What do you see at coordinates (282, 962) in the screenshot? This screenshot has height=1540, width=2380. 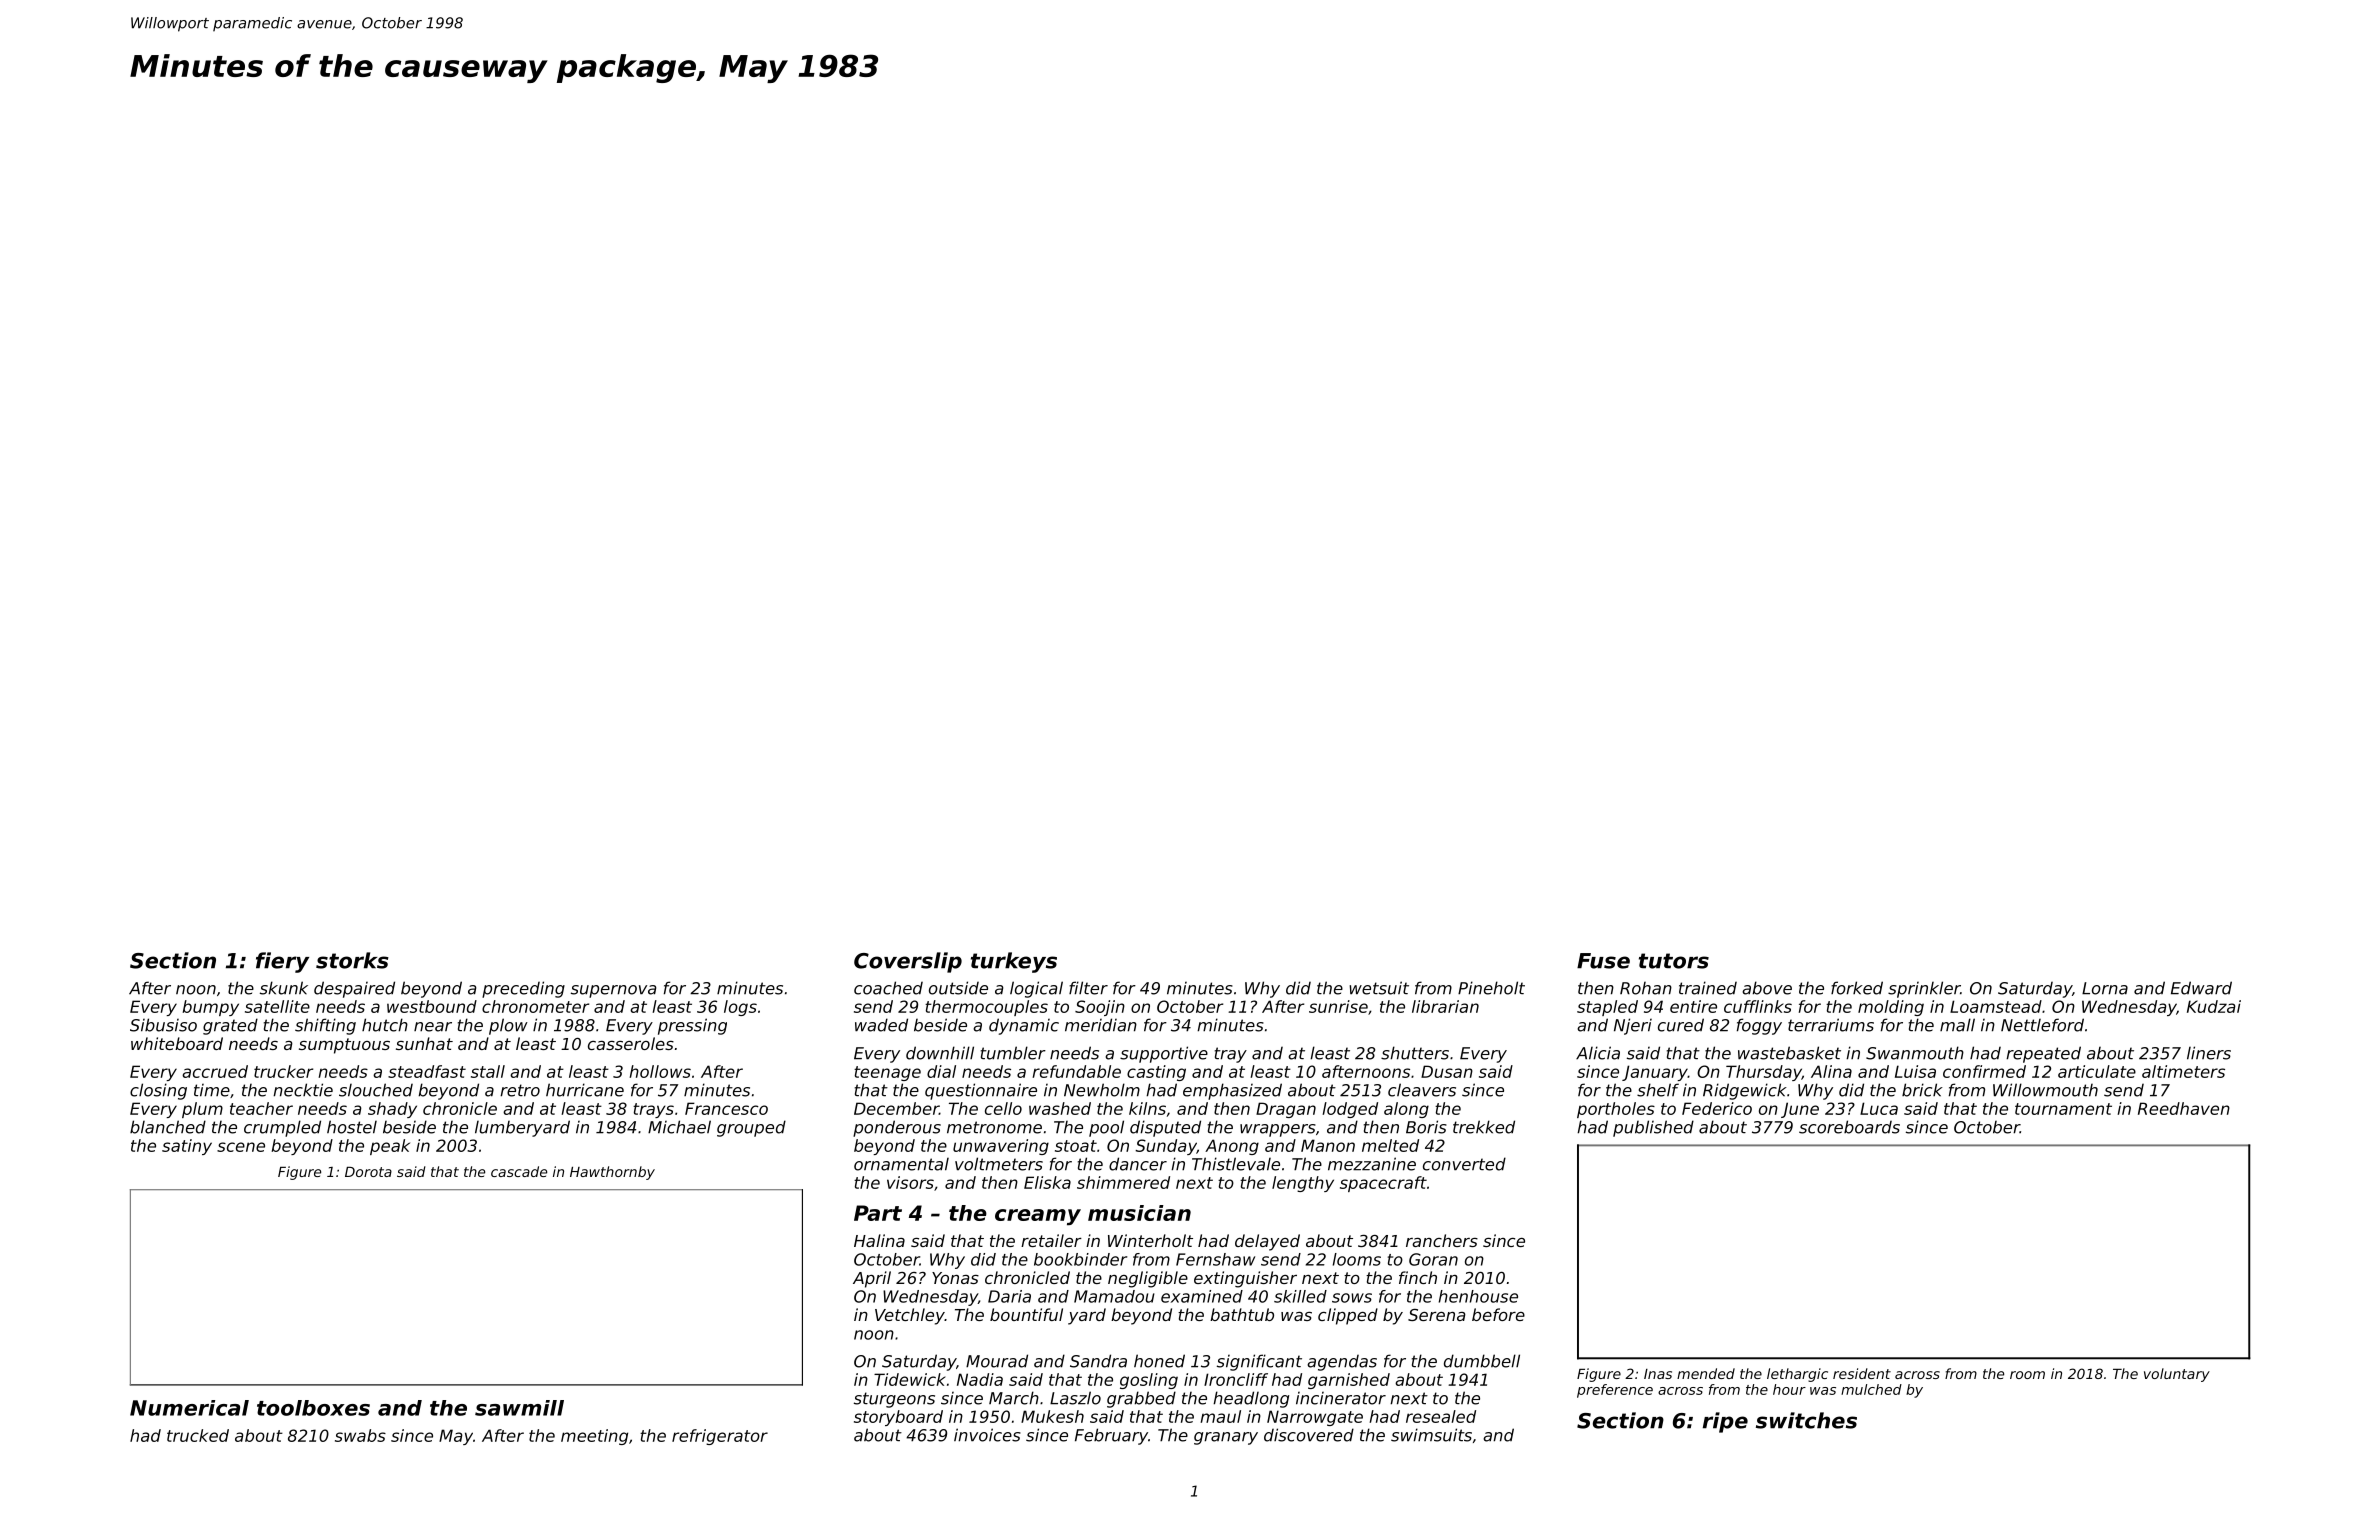 I see `fiery` at bounding box center [282, 962].
